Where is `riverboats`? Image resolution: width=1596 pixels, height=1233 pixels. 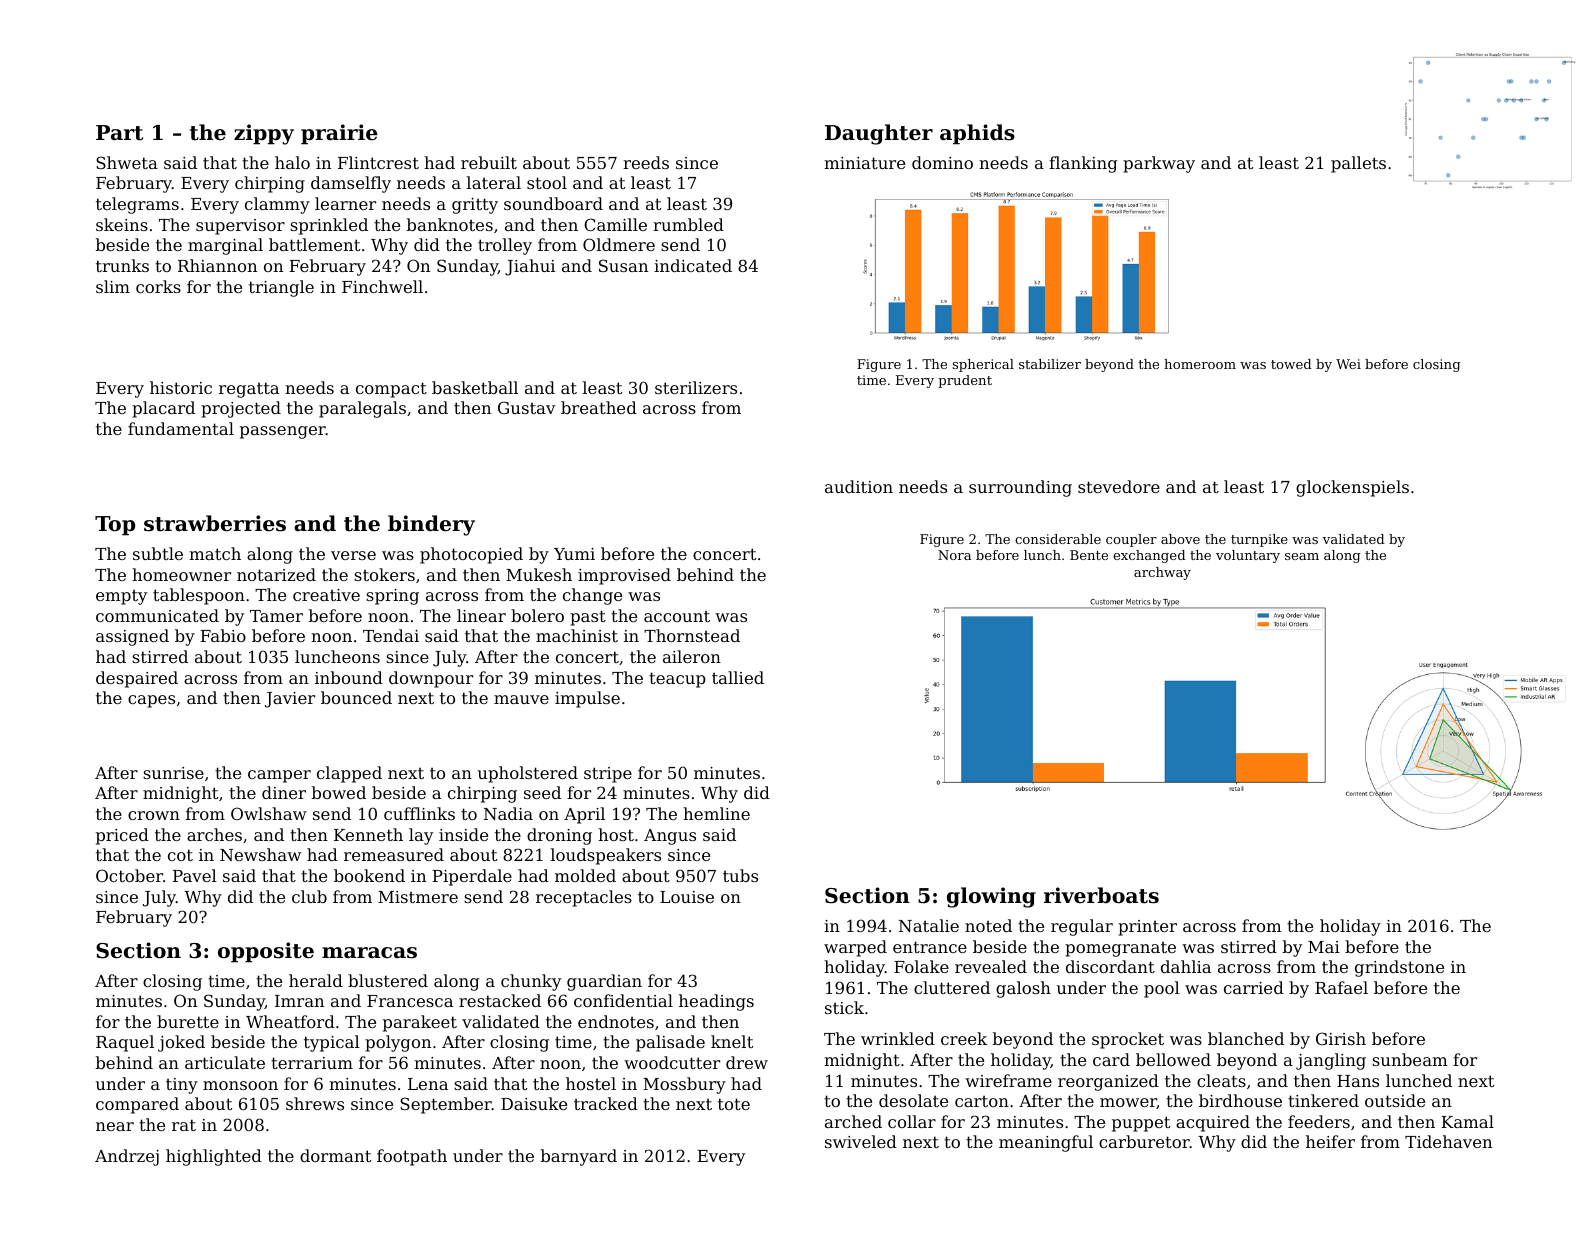
riverboats is located at coordinates (1101, 895).
